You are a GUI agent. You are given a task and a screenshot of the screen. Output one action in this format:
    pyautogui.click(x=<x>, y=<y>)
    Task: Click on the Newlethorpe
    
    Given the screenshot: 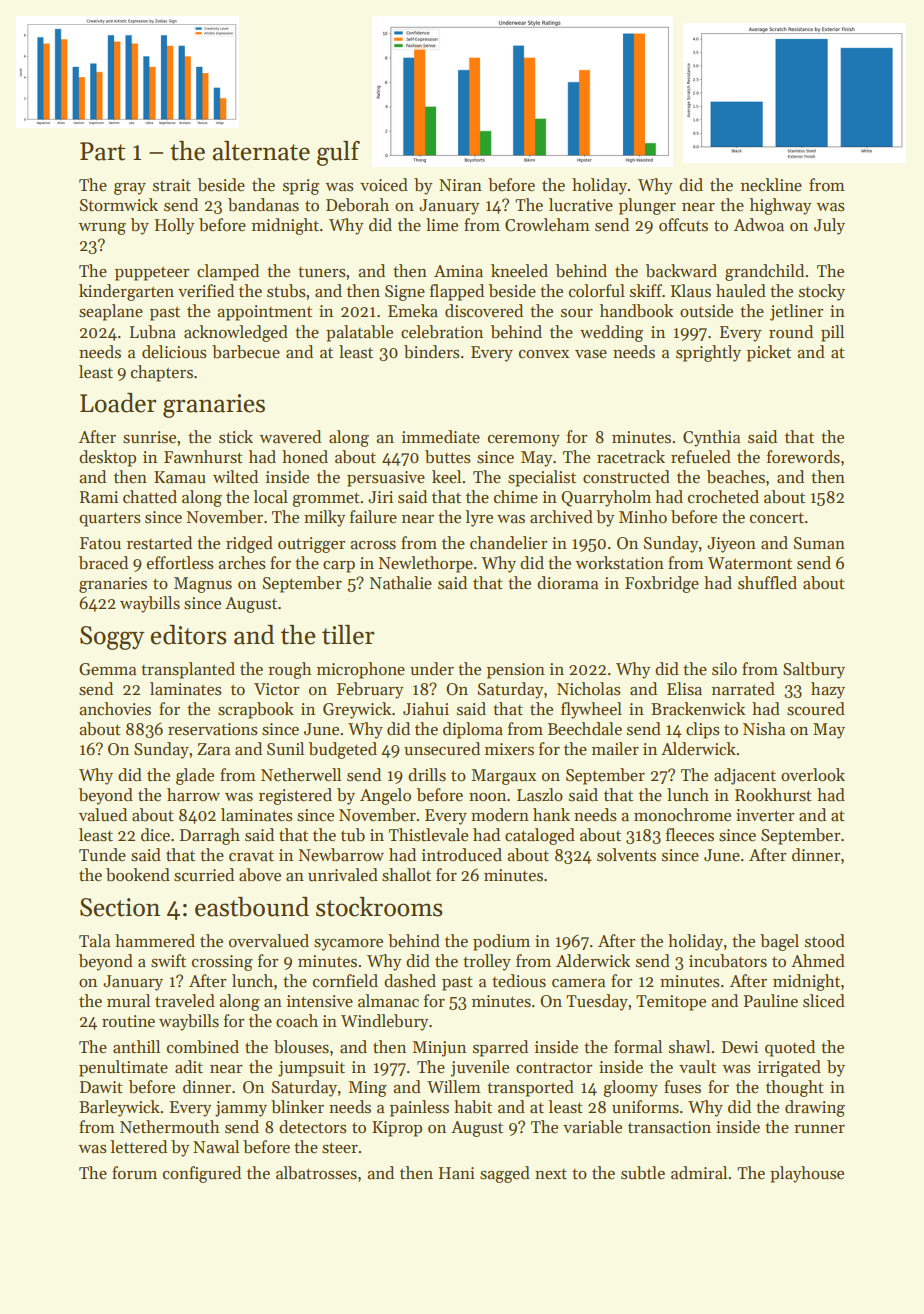 What is the action you would take?
    pyautogui.click(x=426, y=564)
